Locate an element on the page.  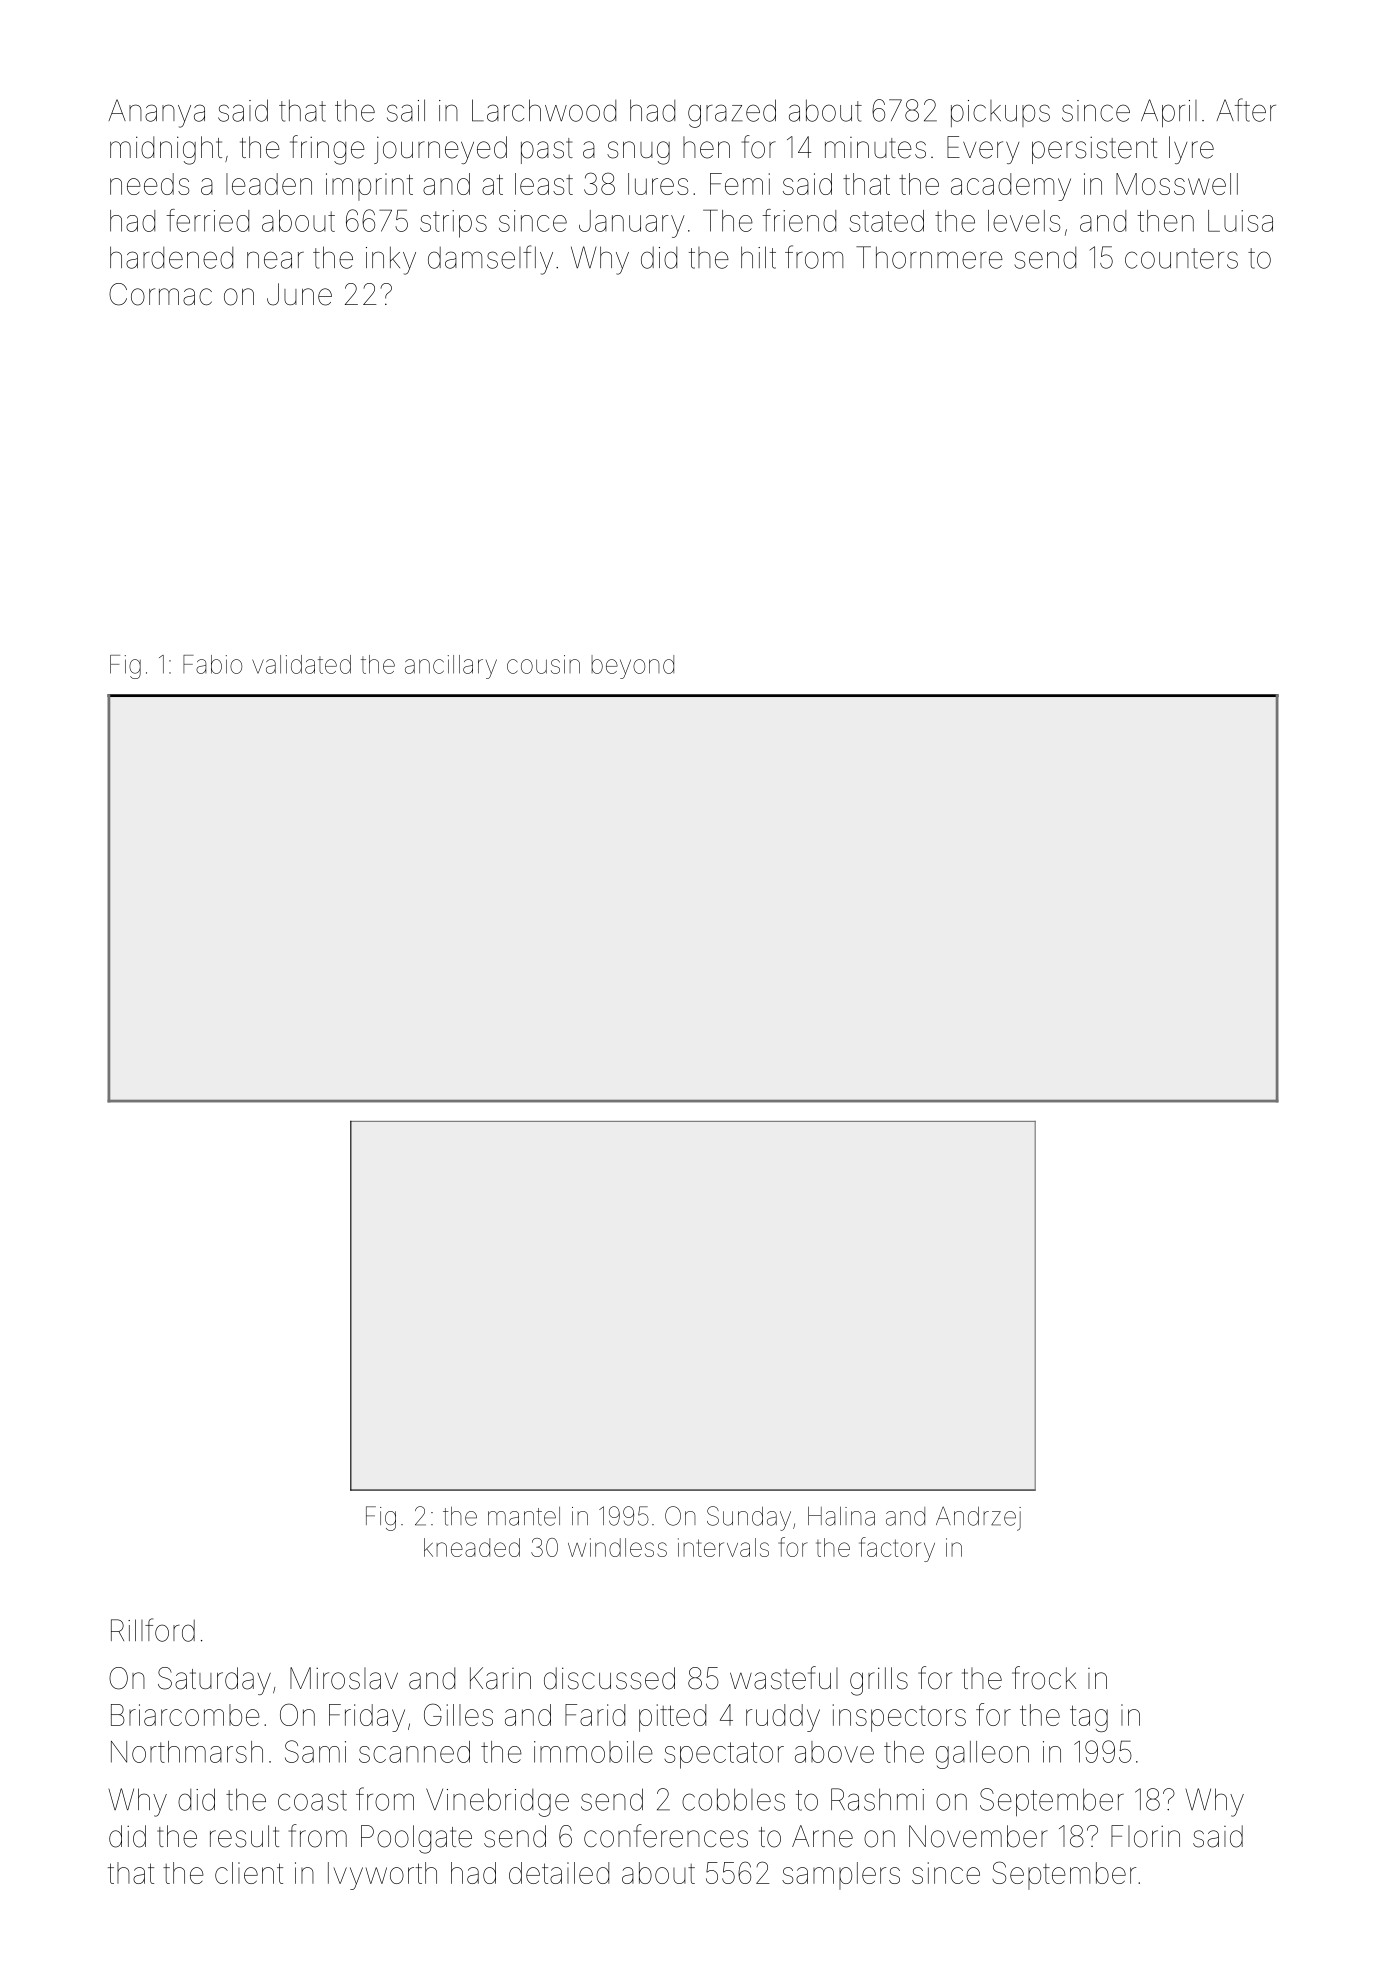
cousin is located at coordinates (543, 664).
